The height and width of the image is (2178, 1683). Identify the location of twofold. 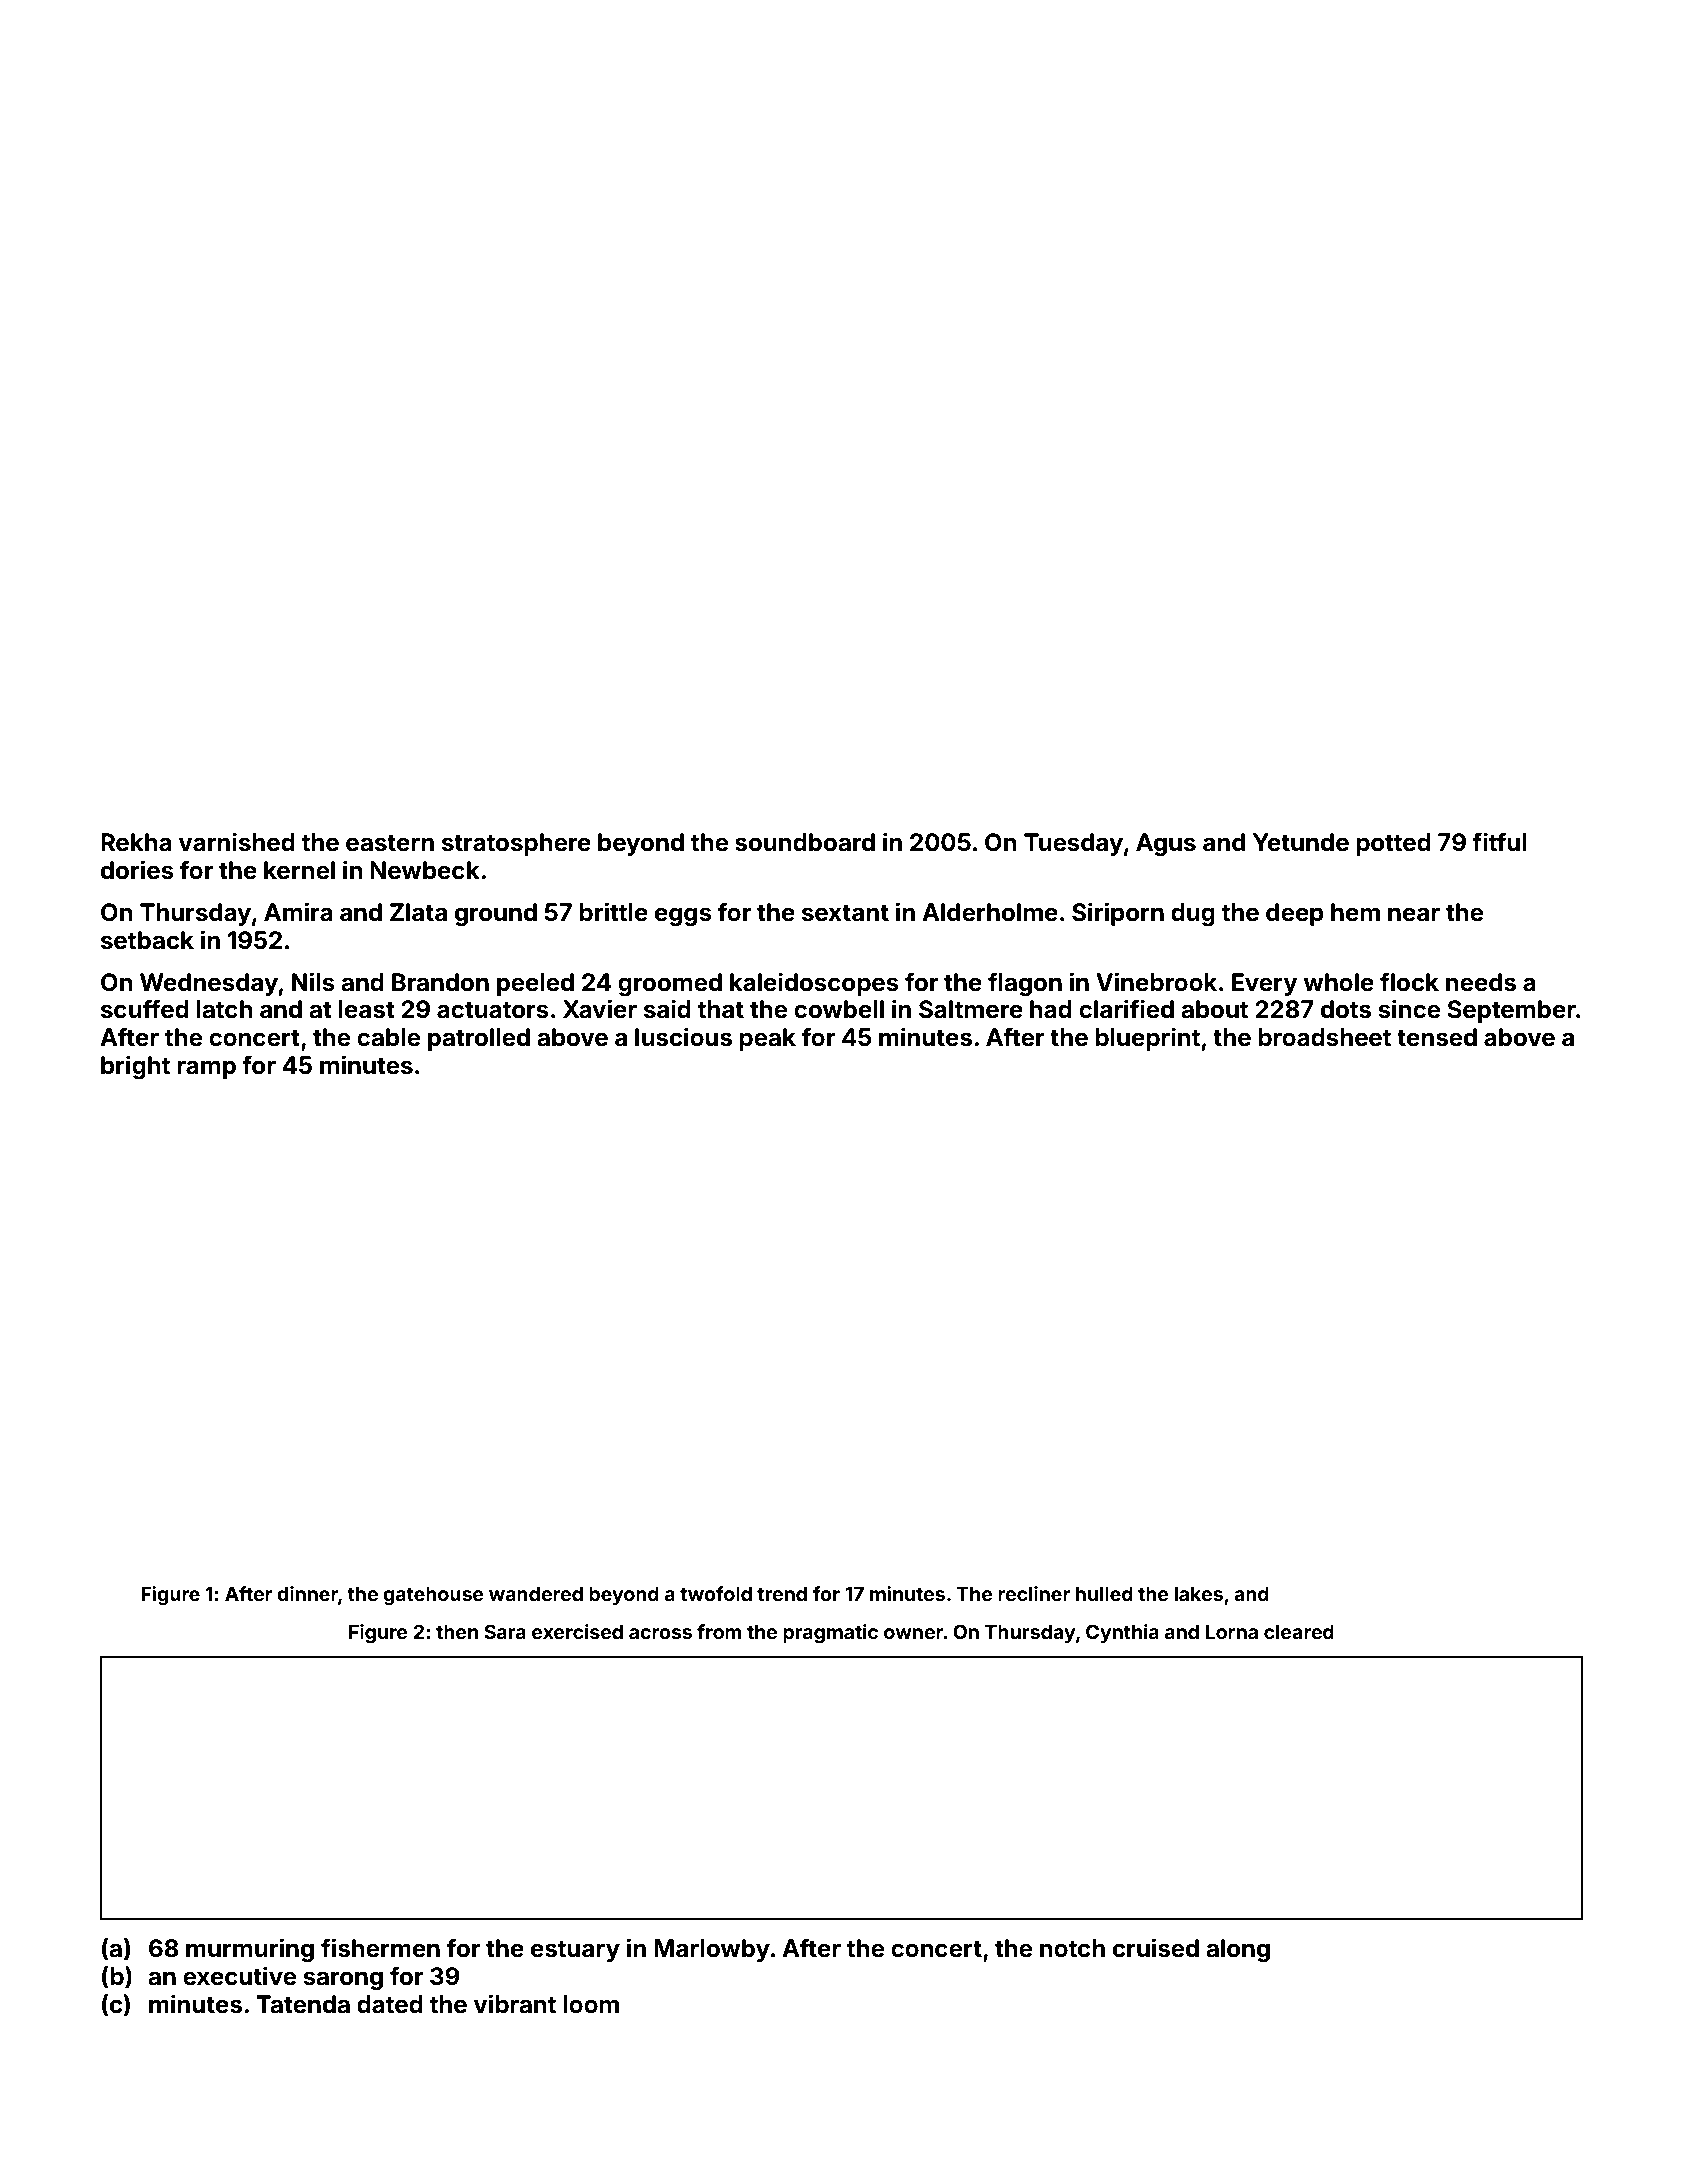
(716, 1593).
